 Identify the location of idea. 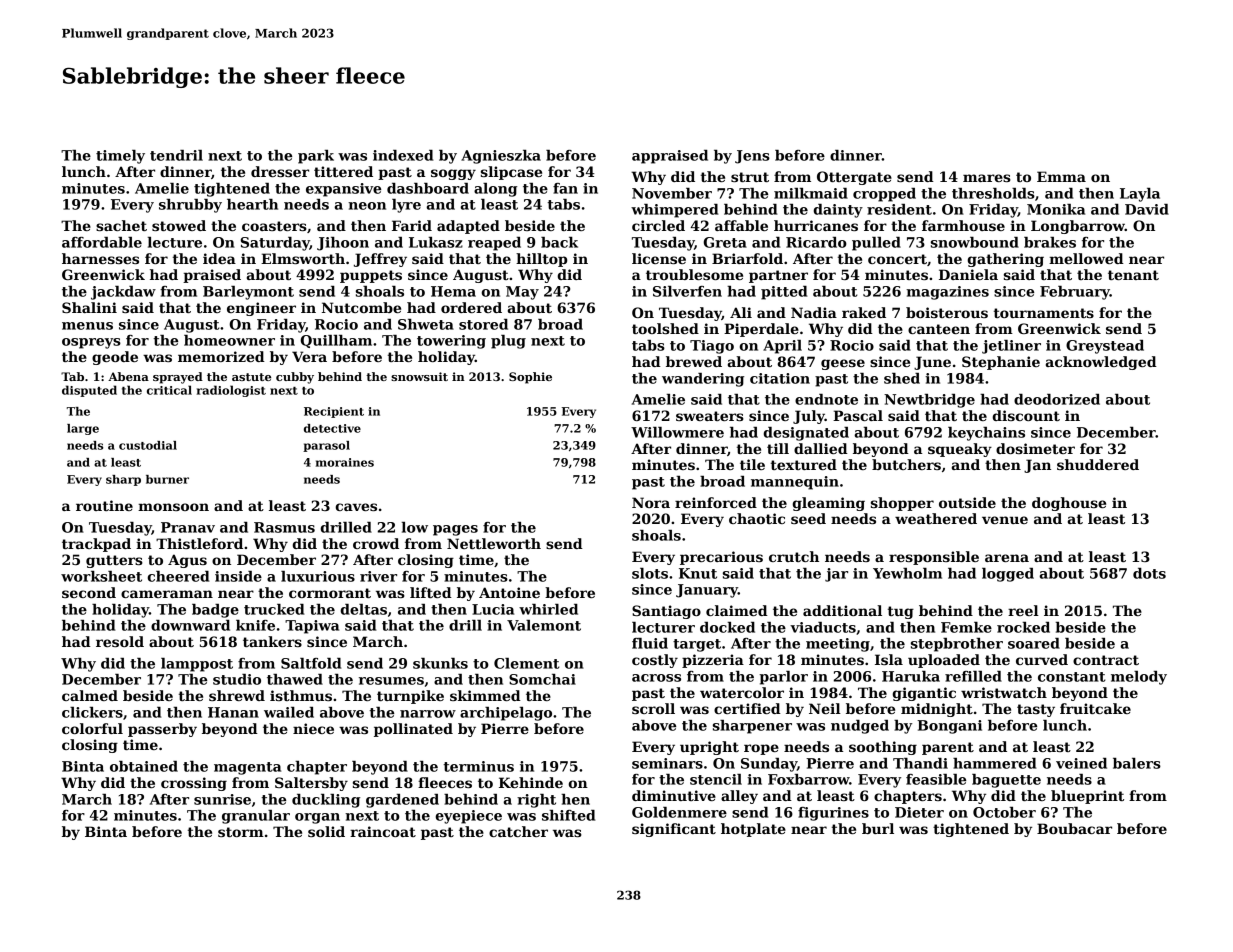
(219, 258).
